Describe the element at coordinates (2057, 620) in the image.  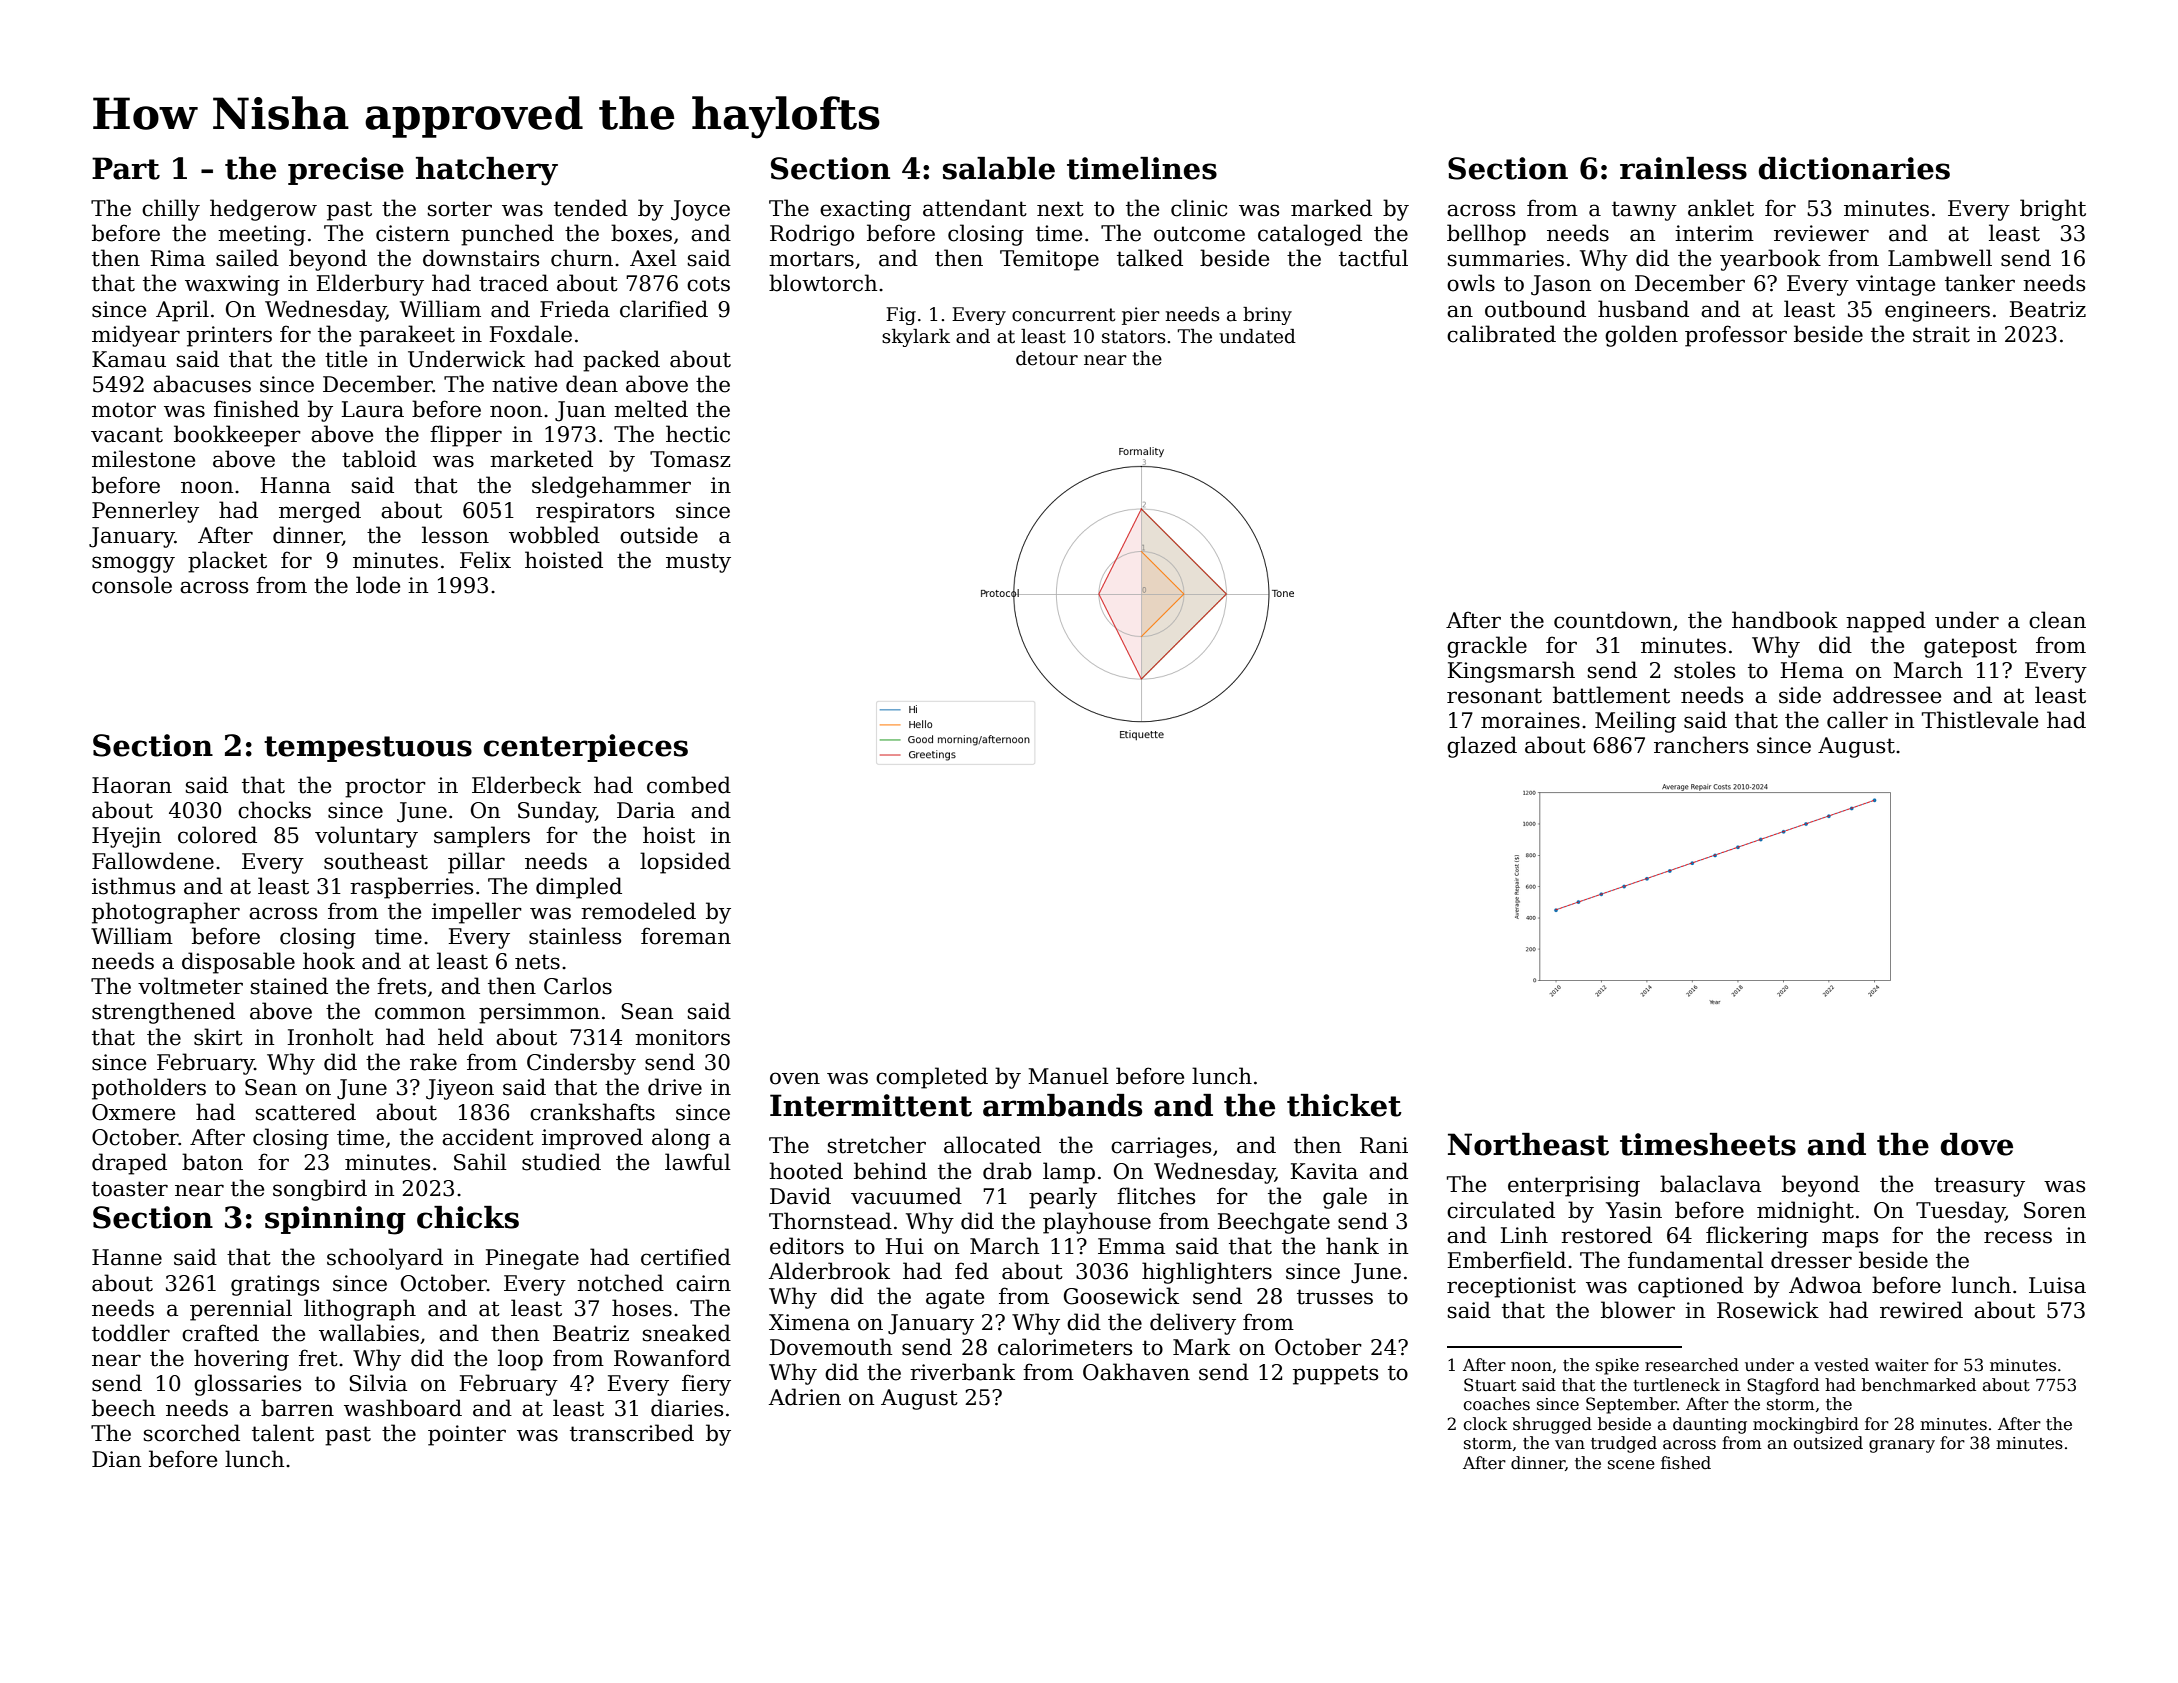
I see `clean` at that location.
